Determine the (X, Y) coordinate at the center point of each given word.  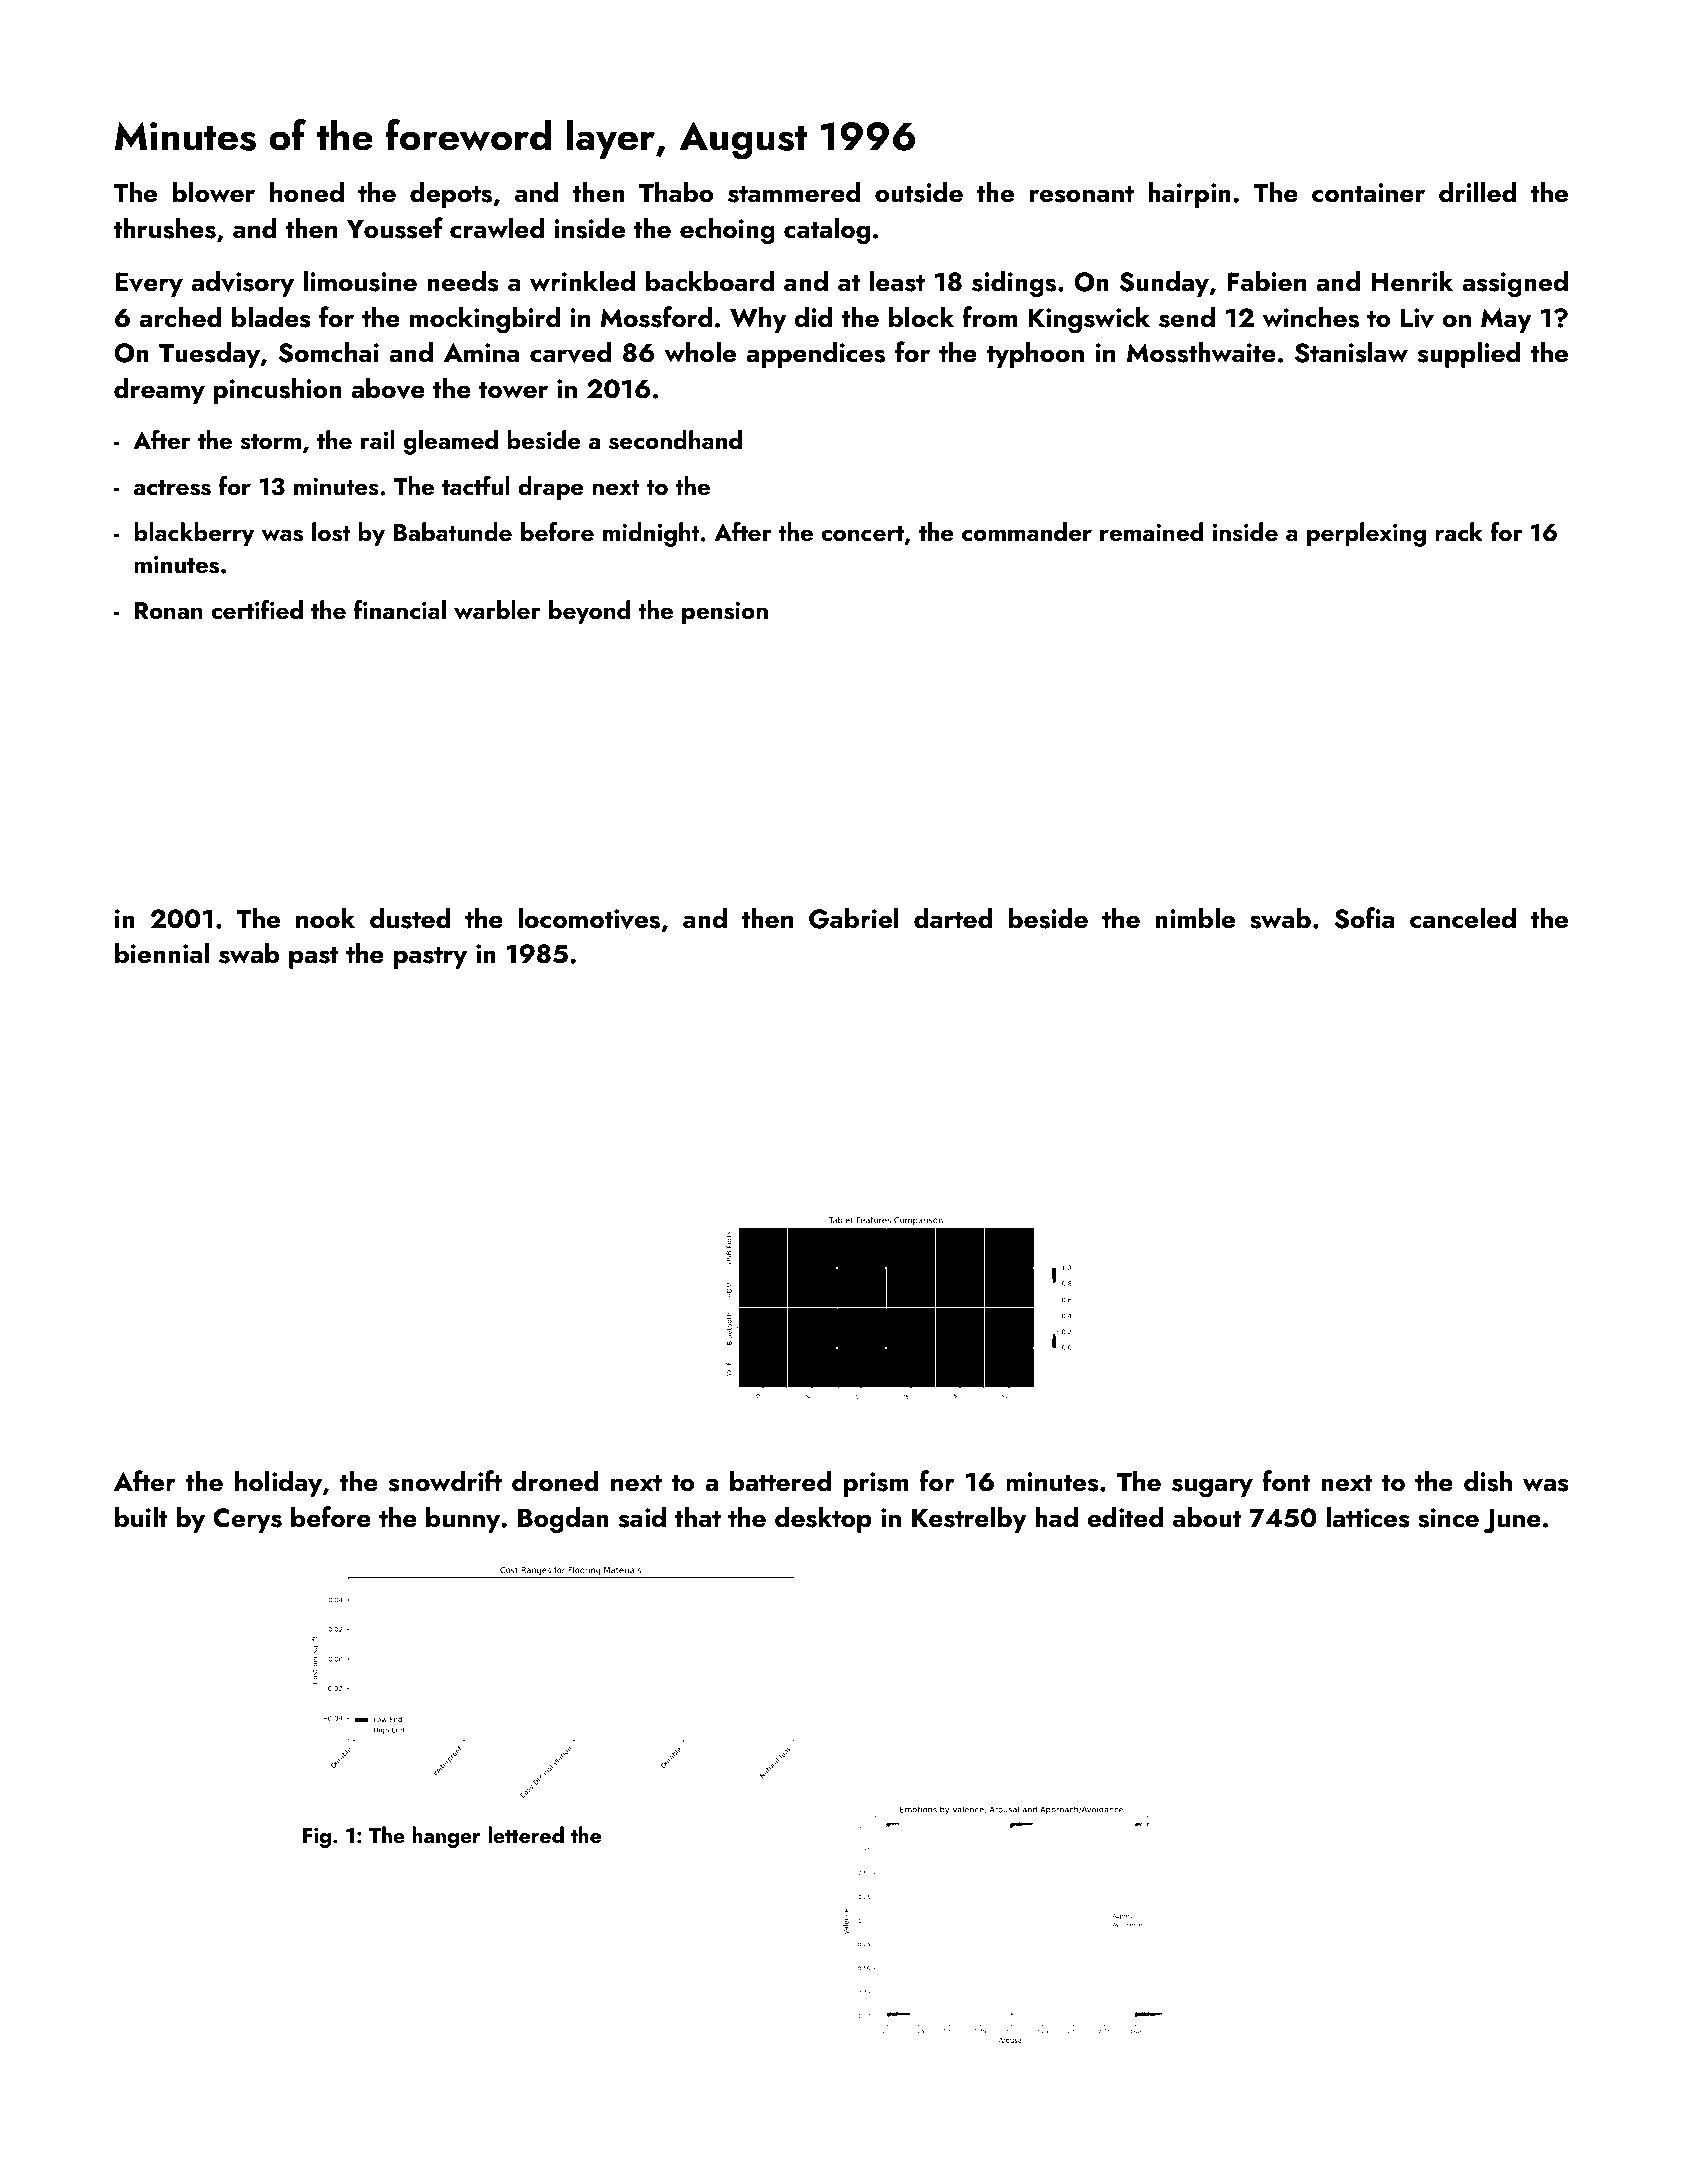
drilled (1478, 192)
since (1448, 1518)
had (1056, 1517)
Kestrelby (969, 1519)
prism (876, 1484)
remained (1151, 531)
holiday (278, 1483)
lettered (526, 1834)
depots (451, 194)
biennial (162, 953)
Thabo (676, 192)
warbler (497, 609)
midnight (651, 534)
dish (1488, 1481)
